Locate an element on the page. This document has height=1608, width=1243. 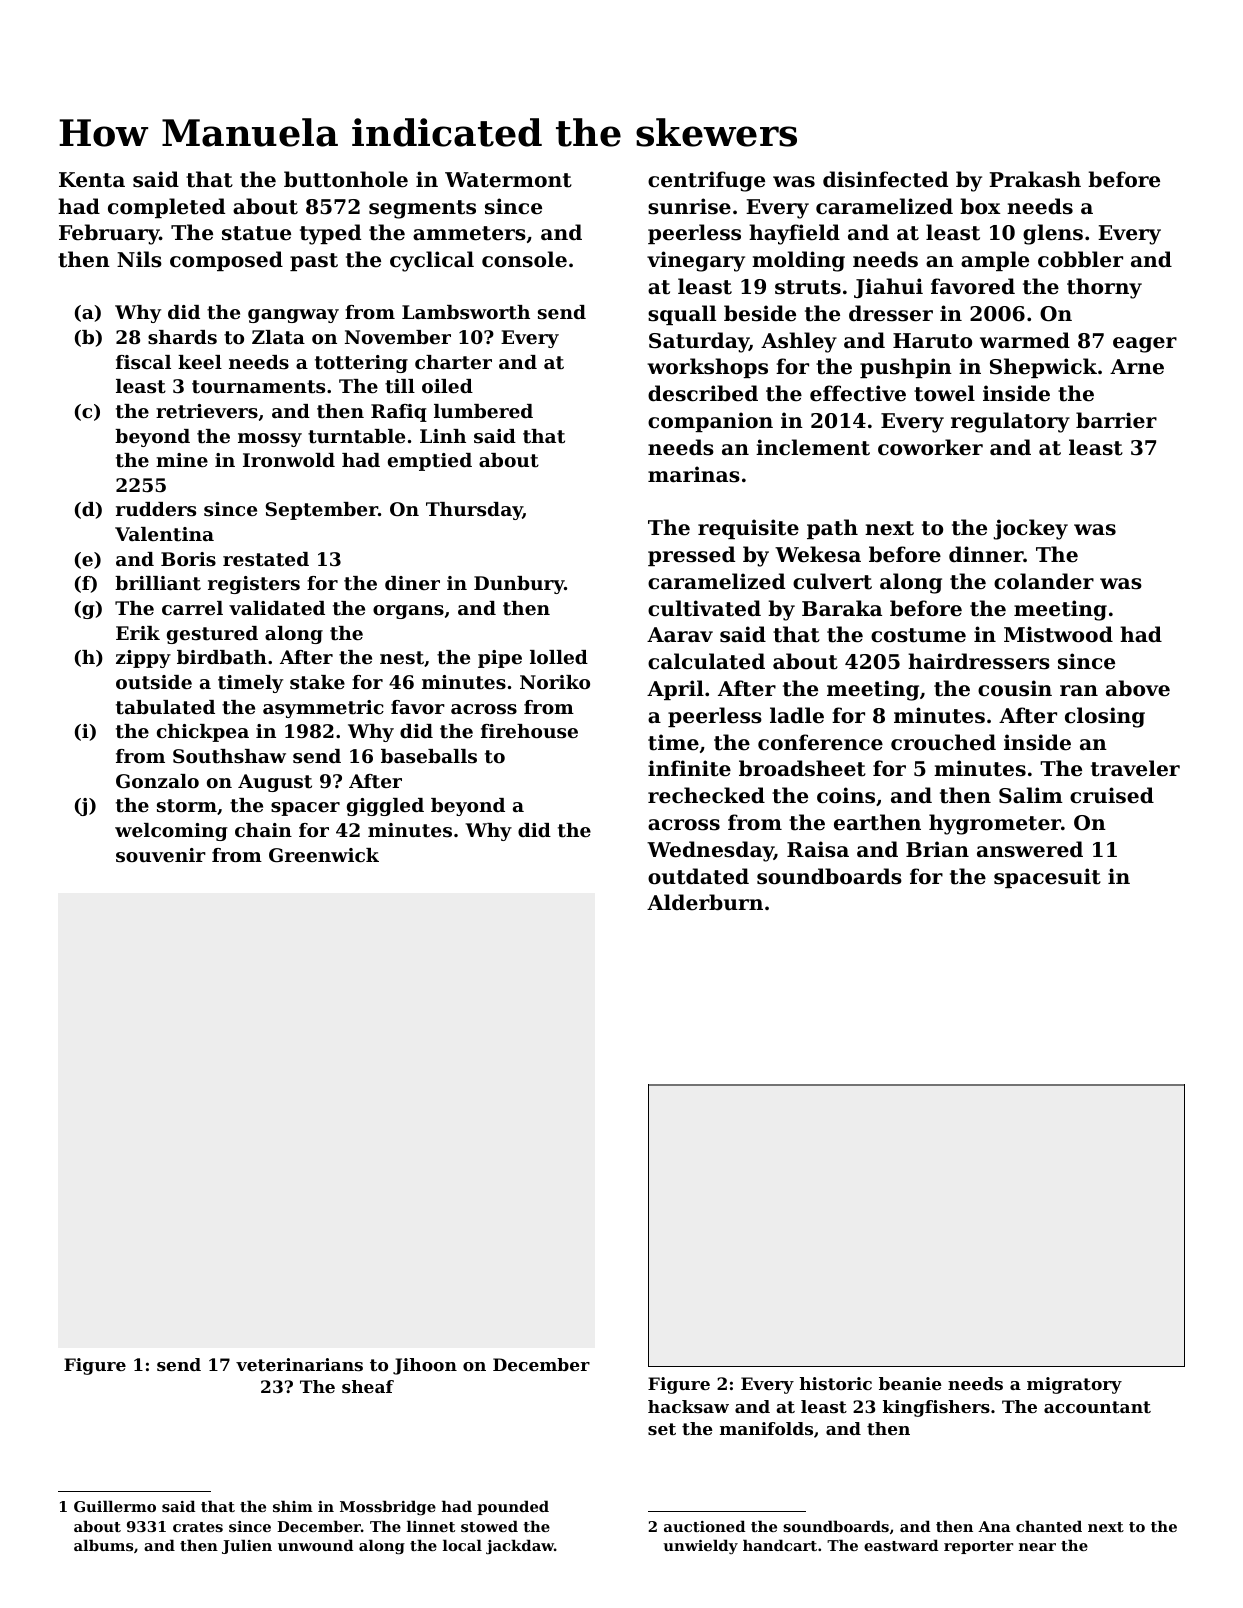
Jihoon is located at coordinates (425, 1366).
